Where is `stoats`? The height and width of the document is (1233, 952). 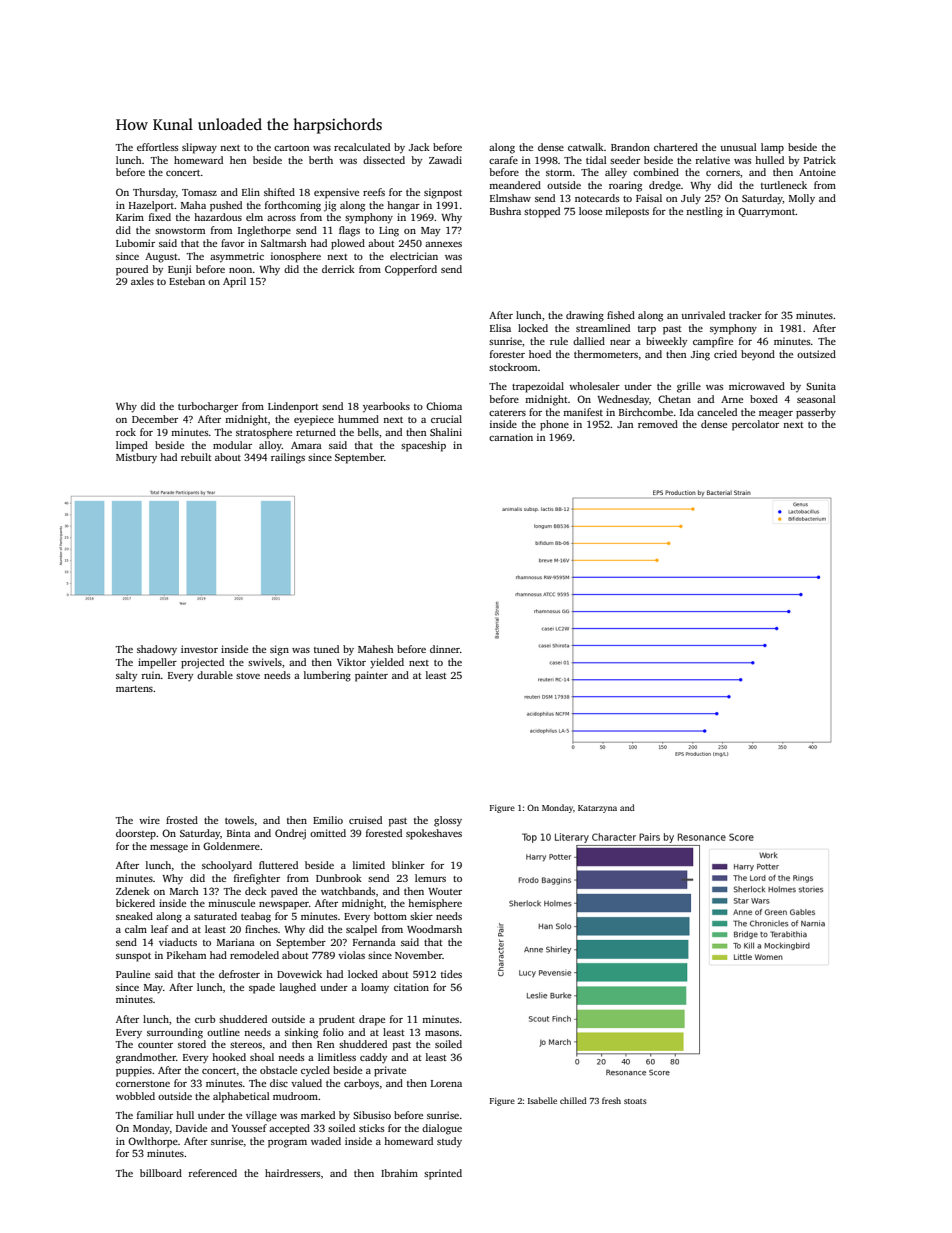 stoats is located at coordinates (635, 1101).
